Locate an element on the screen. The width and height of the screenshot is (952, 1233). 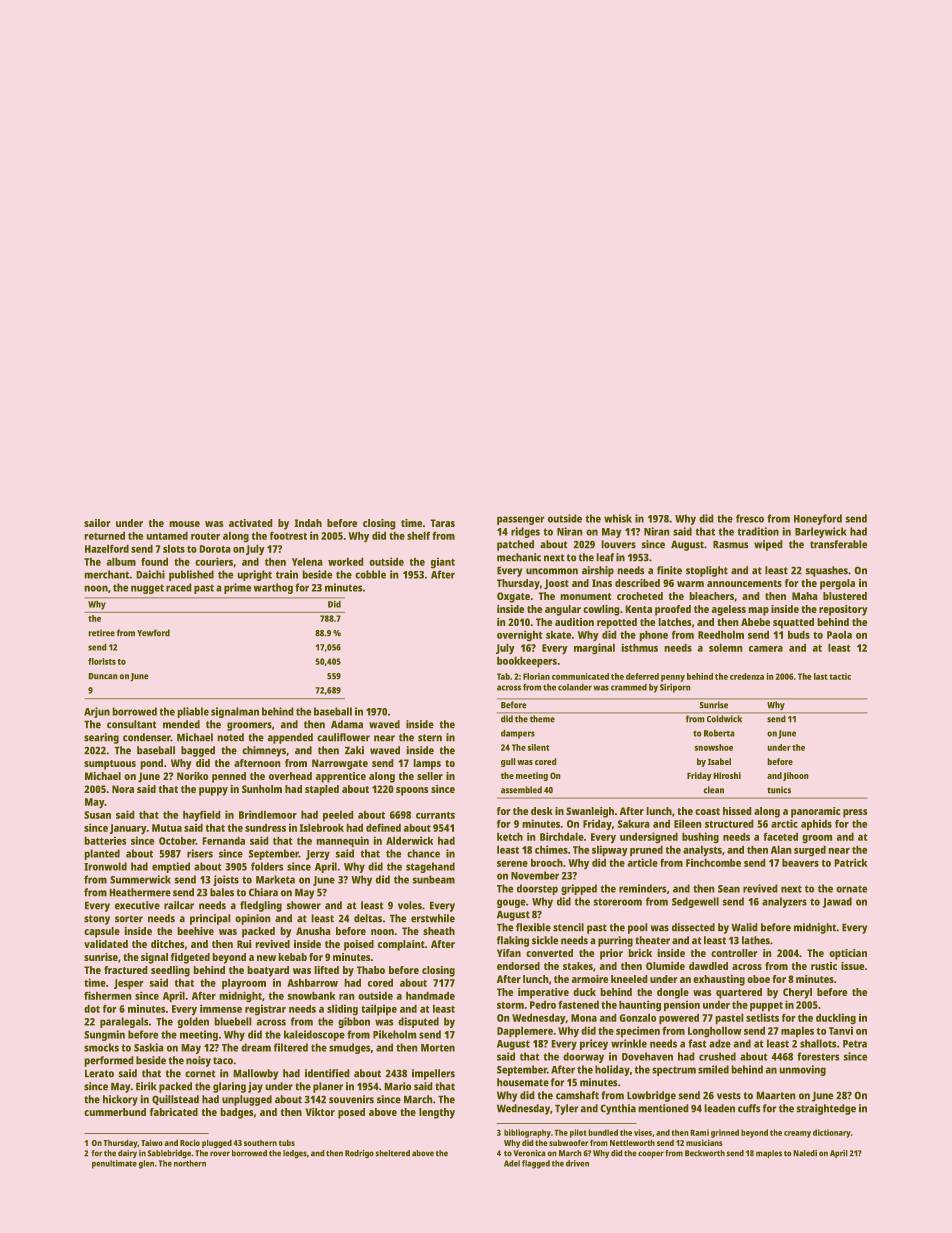
credenza is located at coordinates (747, 676).
